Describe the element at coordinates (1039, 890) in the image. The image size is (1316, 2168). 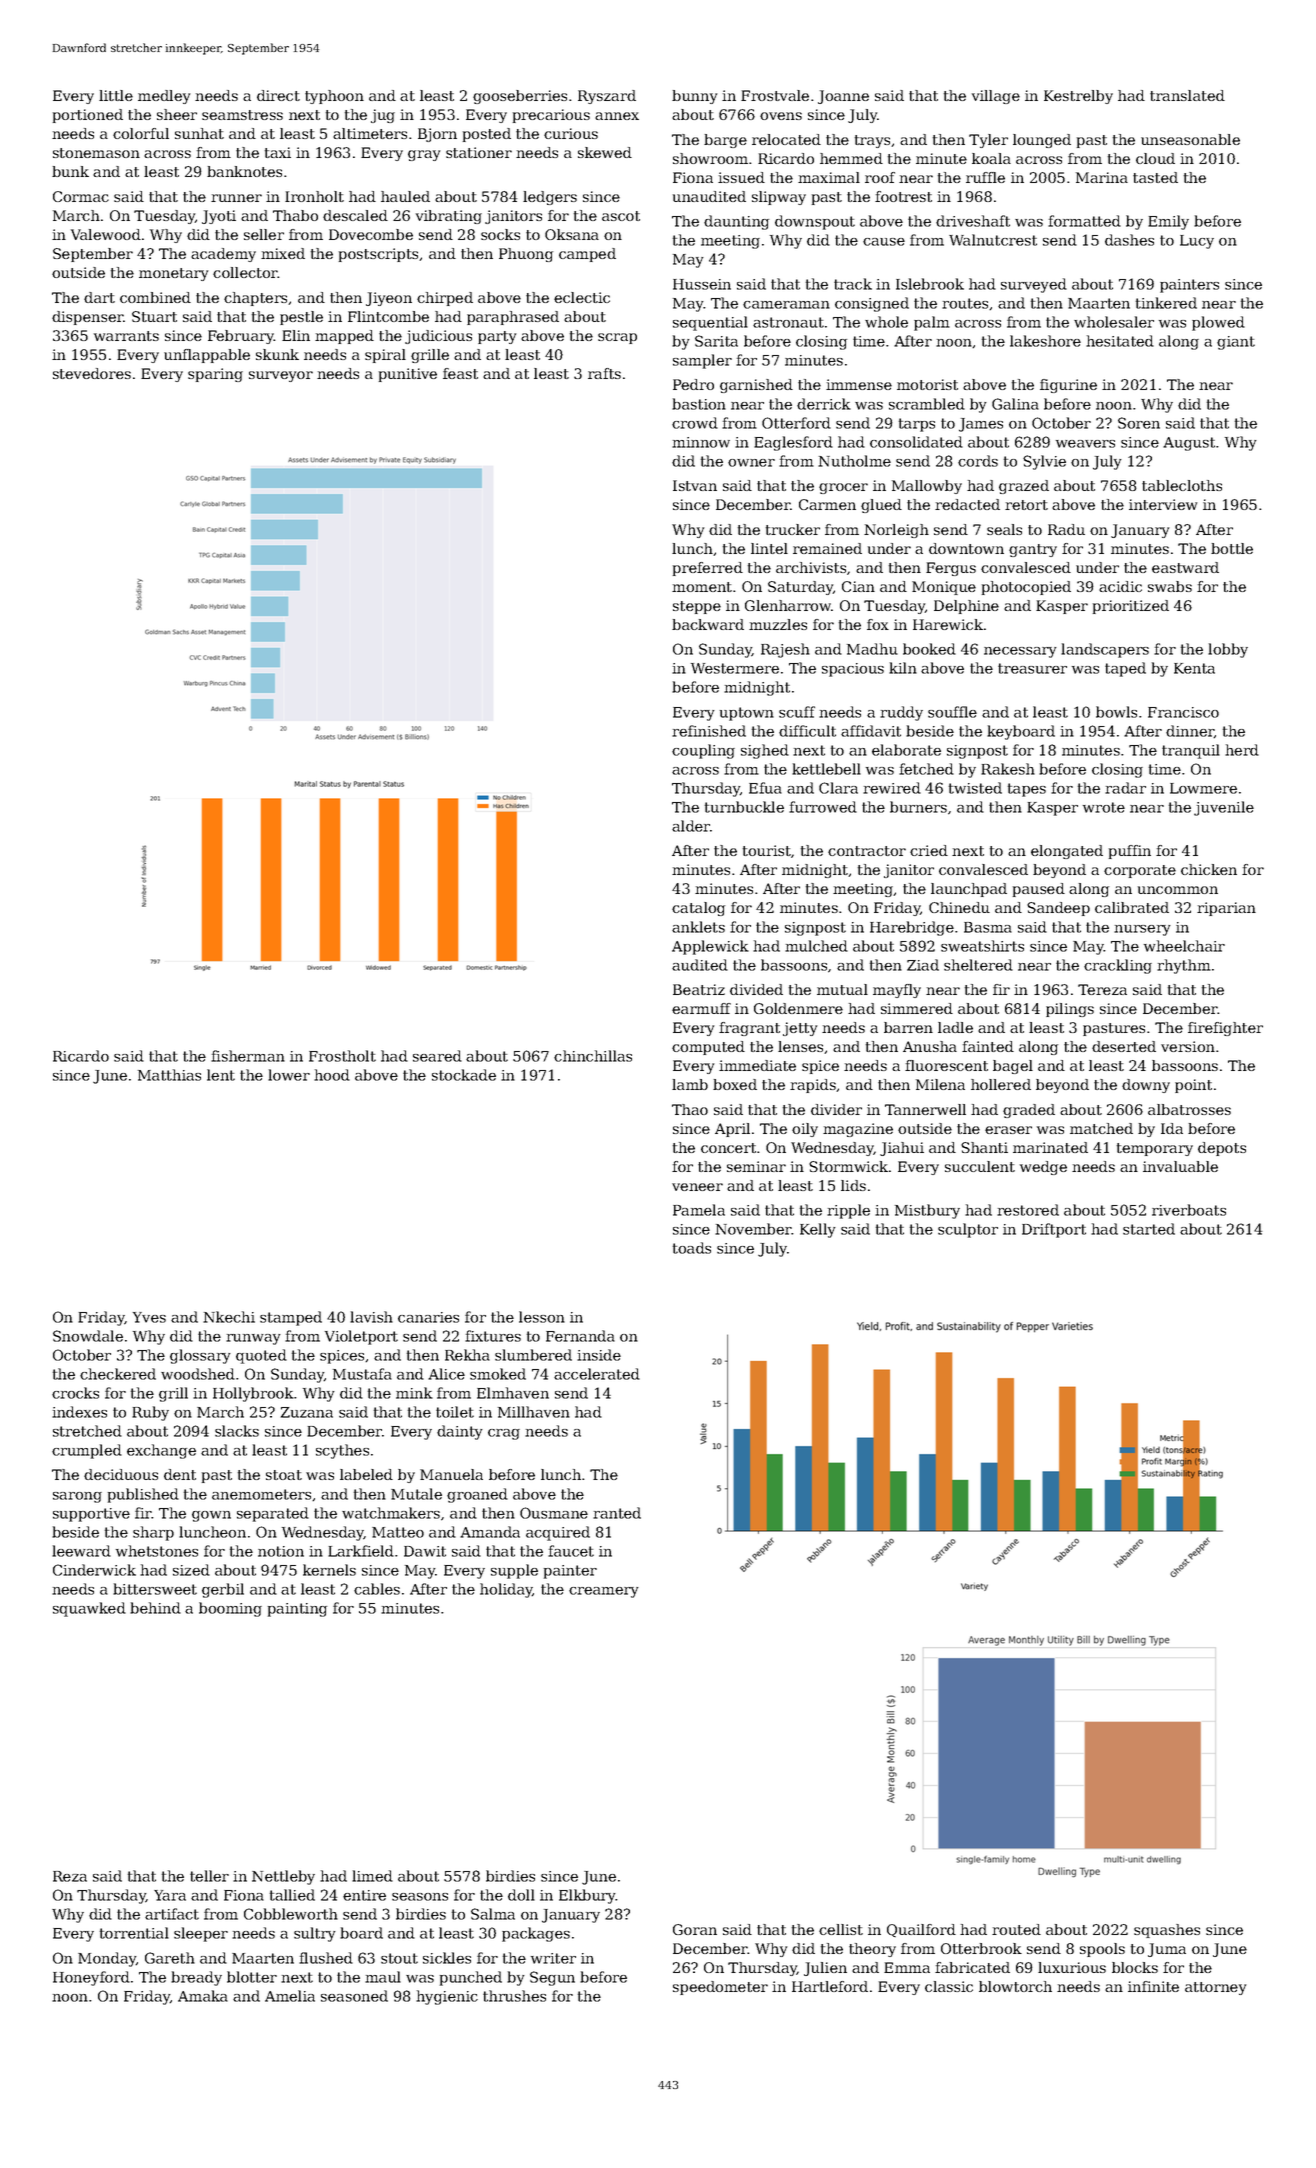
I see `paused` at that location.
